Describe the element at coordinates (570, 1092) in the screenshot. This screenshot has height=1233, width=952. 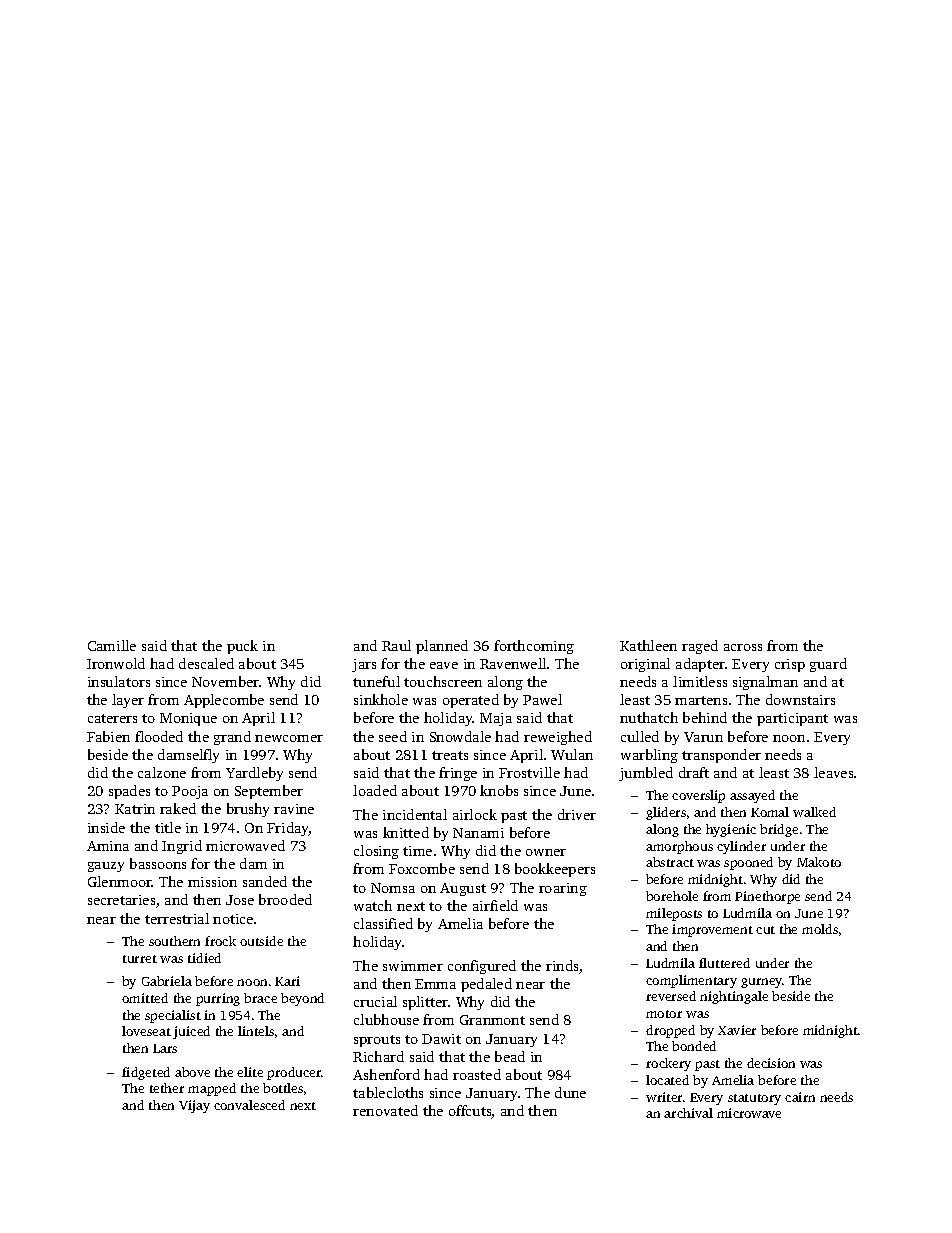
I see `dune` at that location.
